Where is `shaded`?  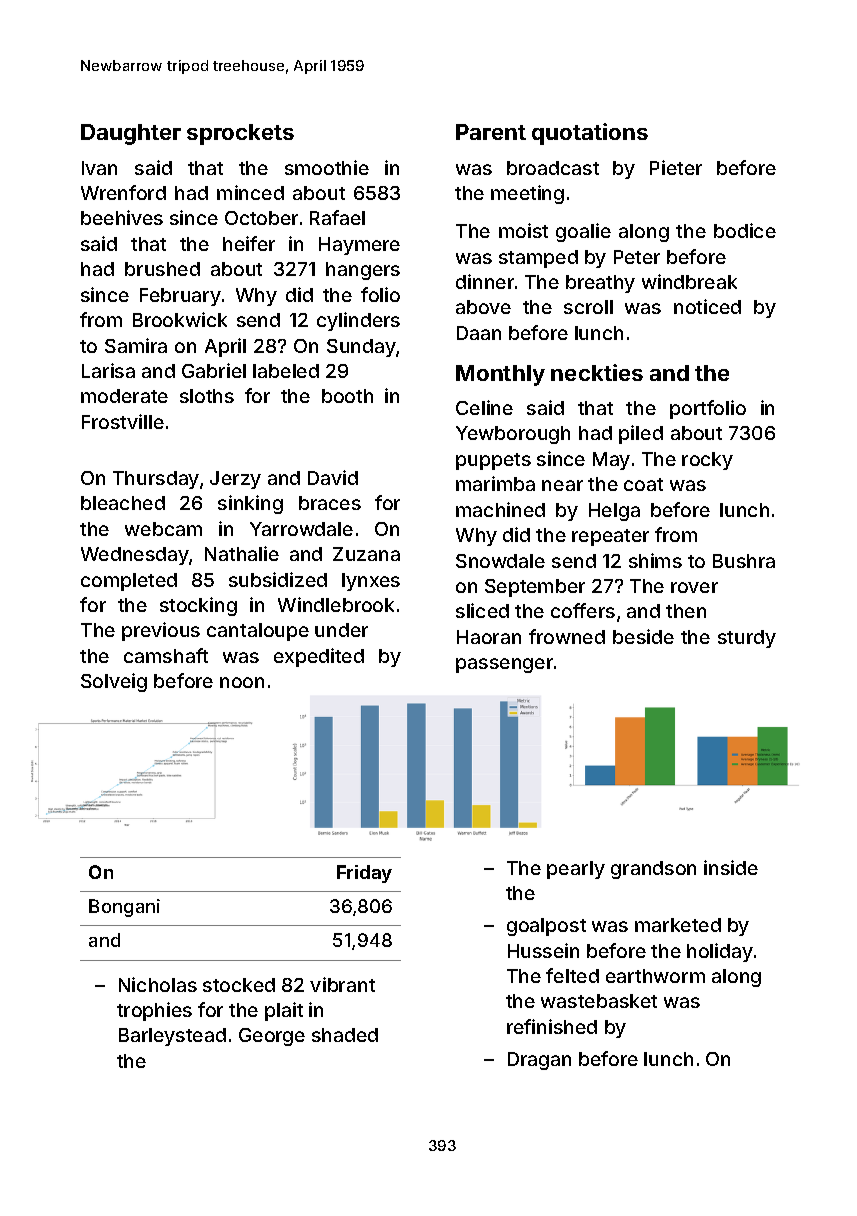
shaded is located at coordinates (345, 1035).
